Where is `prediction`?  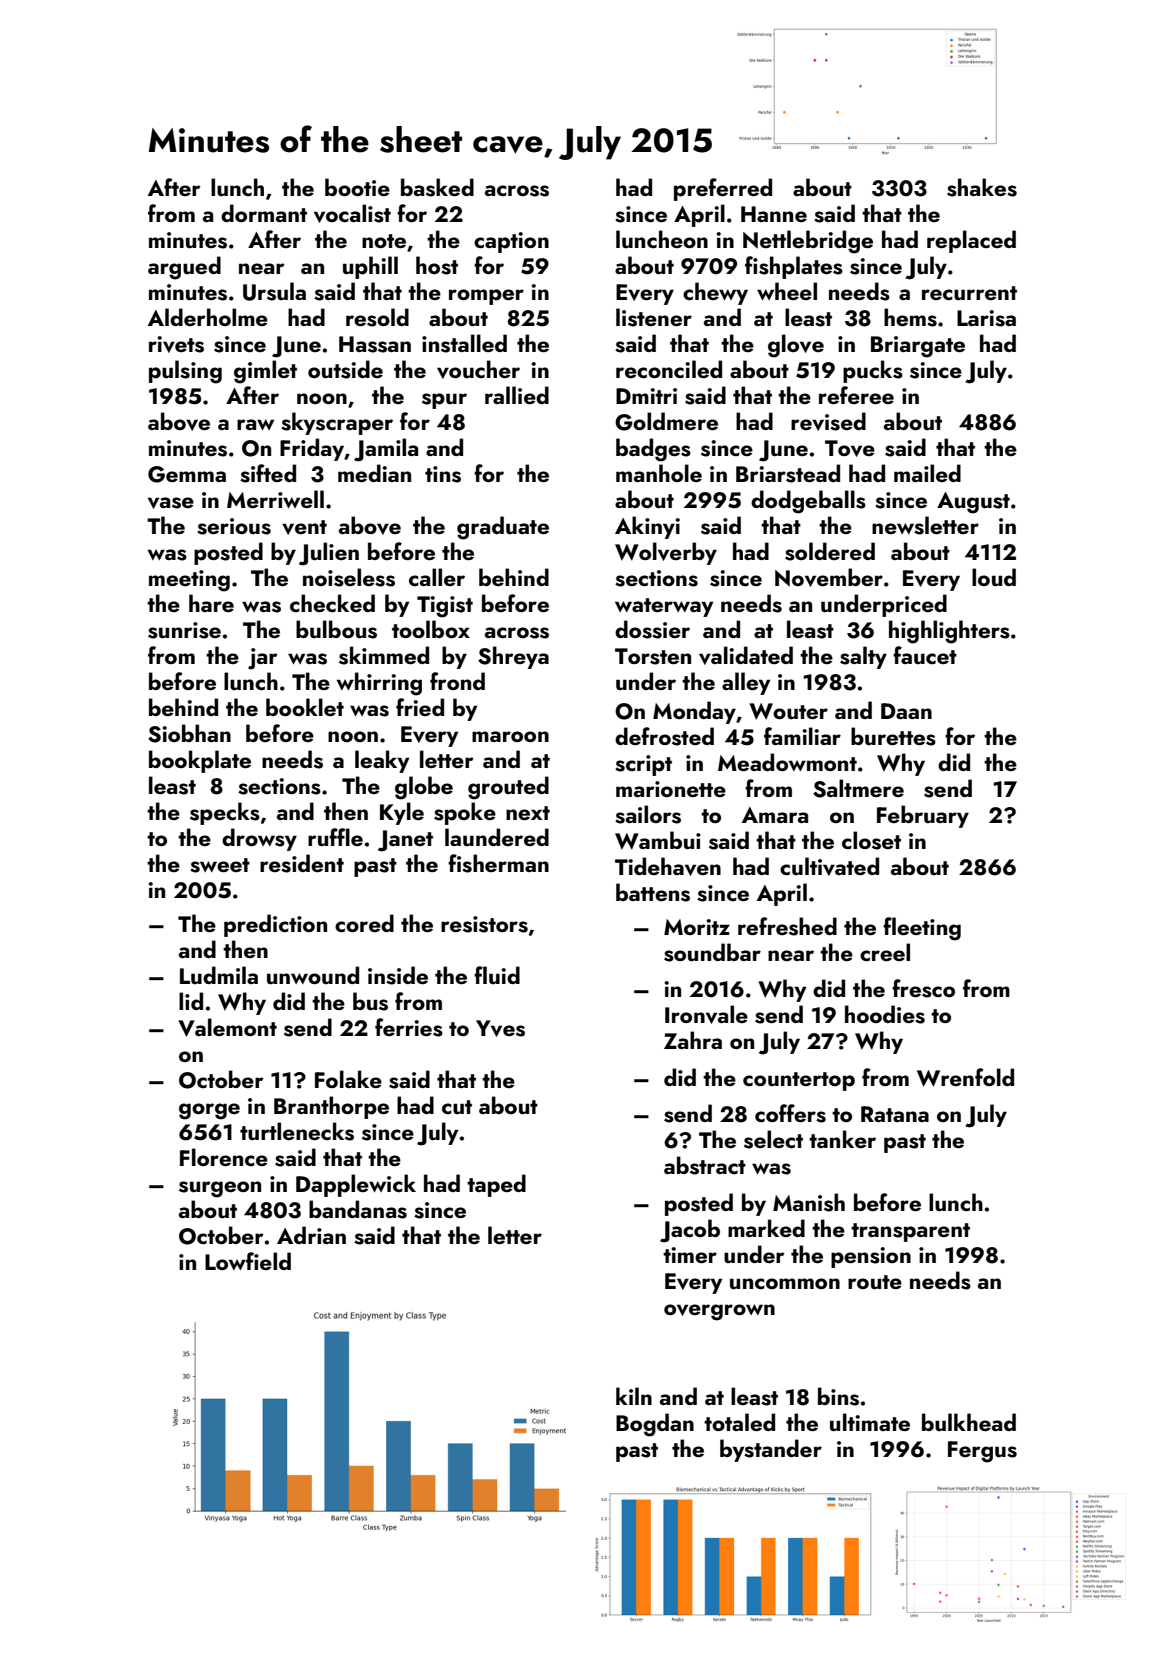
prediction is located at coordinates (275, 925).
